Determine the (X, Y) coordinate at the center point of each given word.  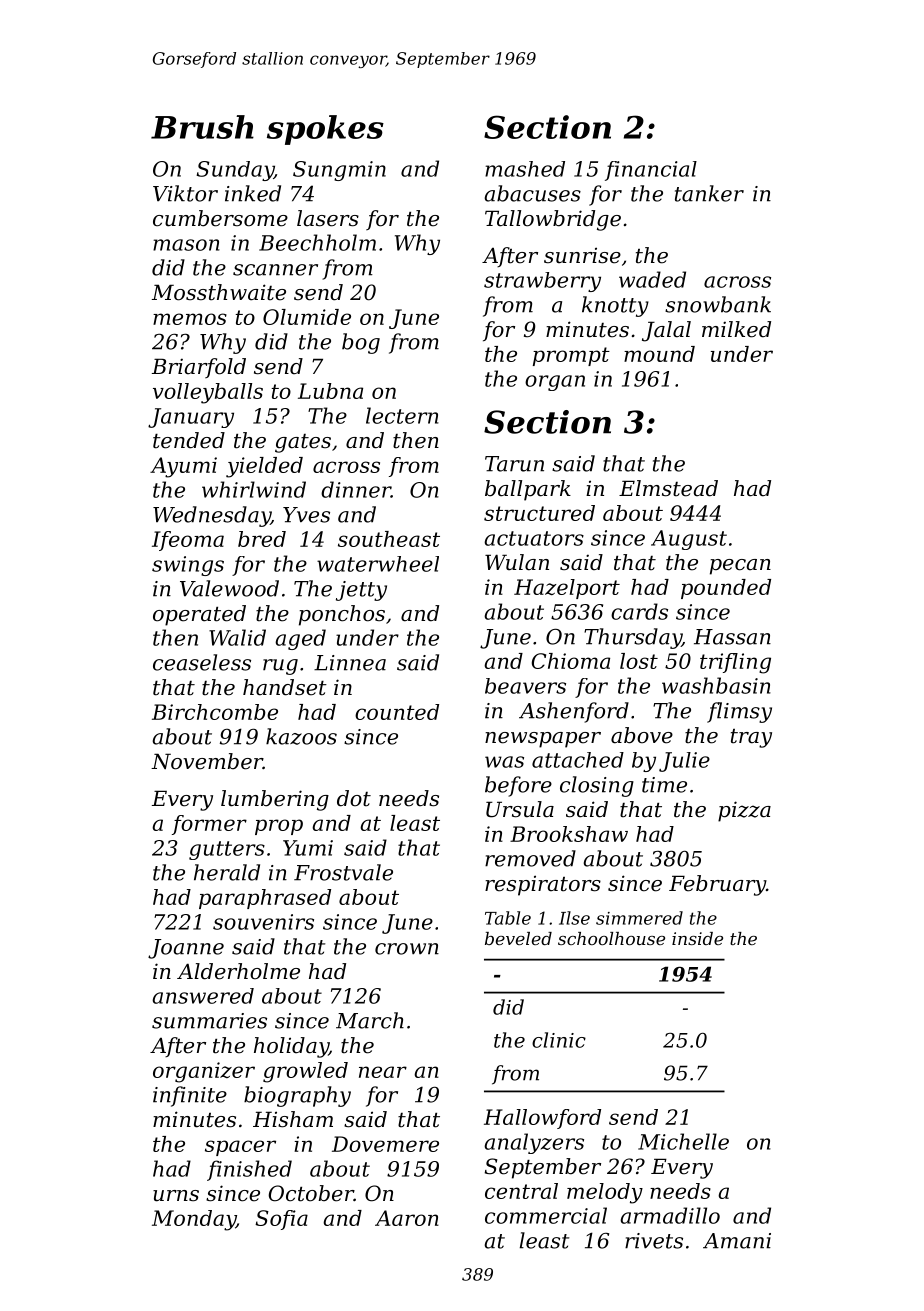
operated (199, 615)
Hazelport (567, 589)
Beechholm (317, 242)
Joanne (186, 949)
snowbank (718, 304)
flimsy (739, 712)
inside (697, 938)
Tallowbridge (553, 220)
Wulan (517, 562)
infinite (190, 1096)
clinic (559, 1040)
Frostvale (343, 872)
